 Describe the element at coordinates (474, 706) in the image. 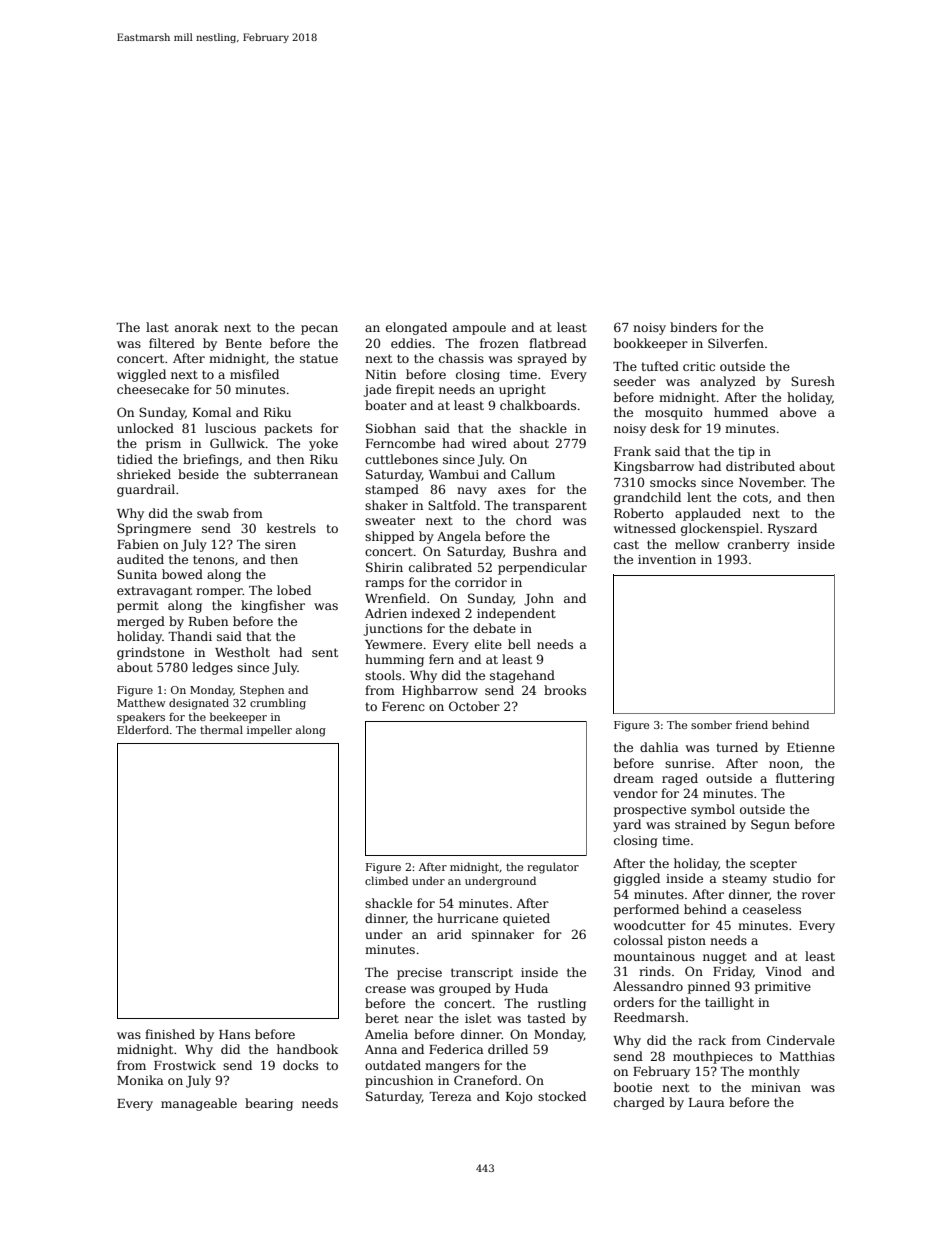

I see `October` at that location.
